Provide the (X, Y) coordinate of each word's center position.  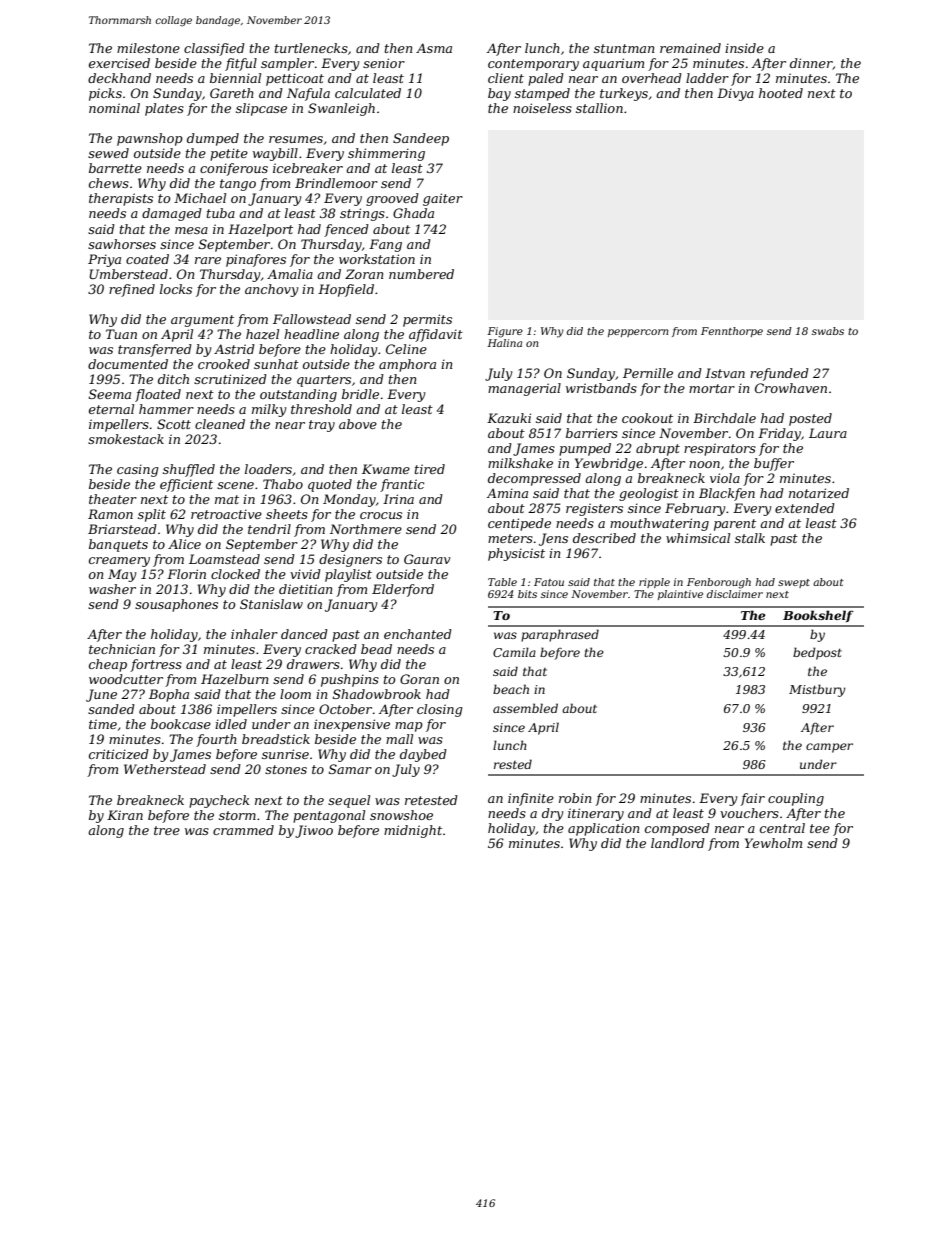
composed (677, 829)
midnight (413, 831)
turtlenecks (311, 48)
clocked (235, 574)
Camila (514, 652)
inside (744, 48)
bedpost (817, 653)
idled (231, 724)
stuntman (624, 48)
